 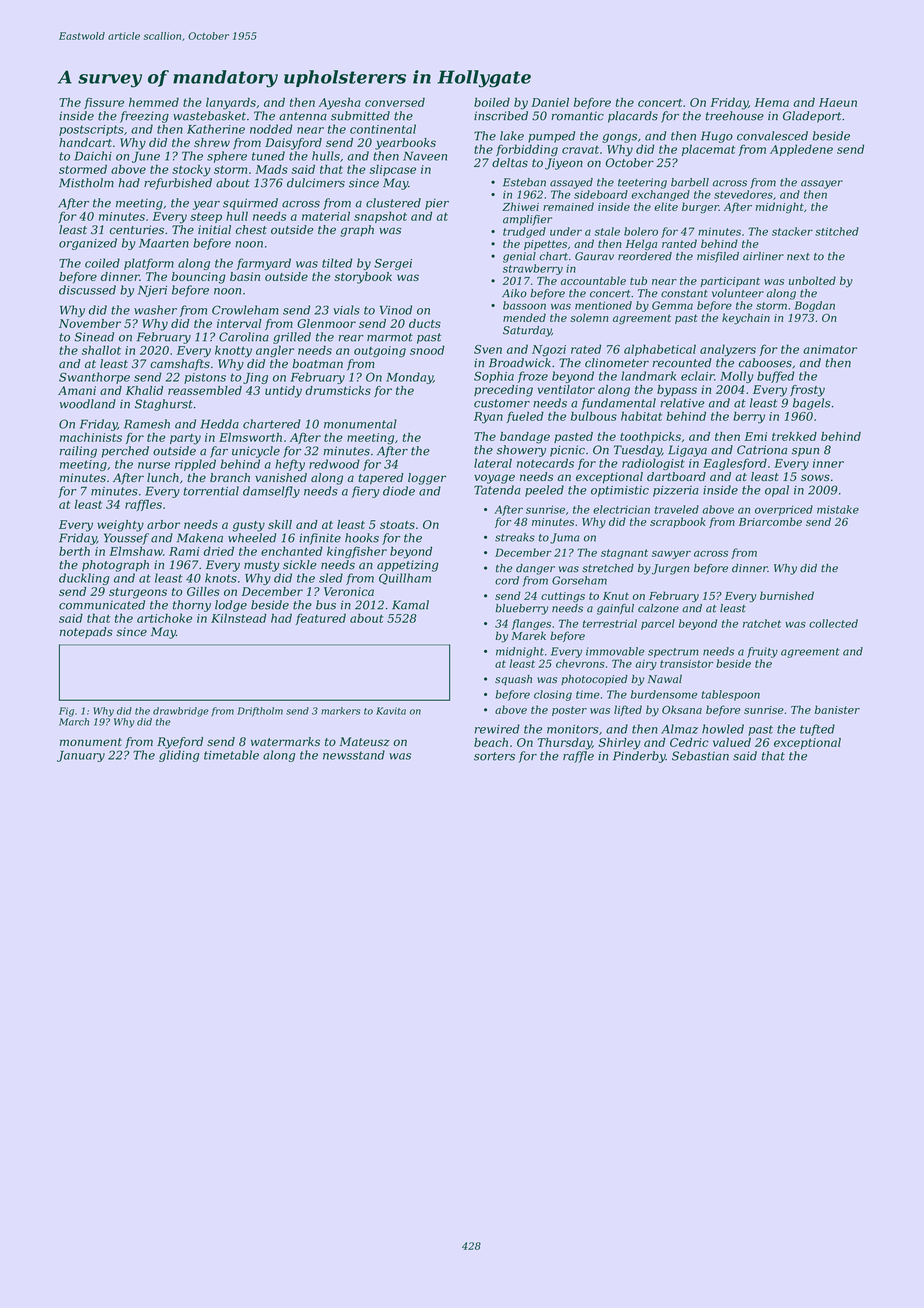 What do you see at coordinates (408, 566) in the page?
I see `appetizing` at bounding box center [408, 566].
